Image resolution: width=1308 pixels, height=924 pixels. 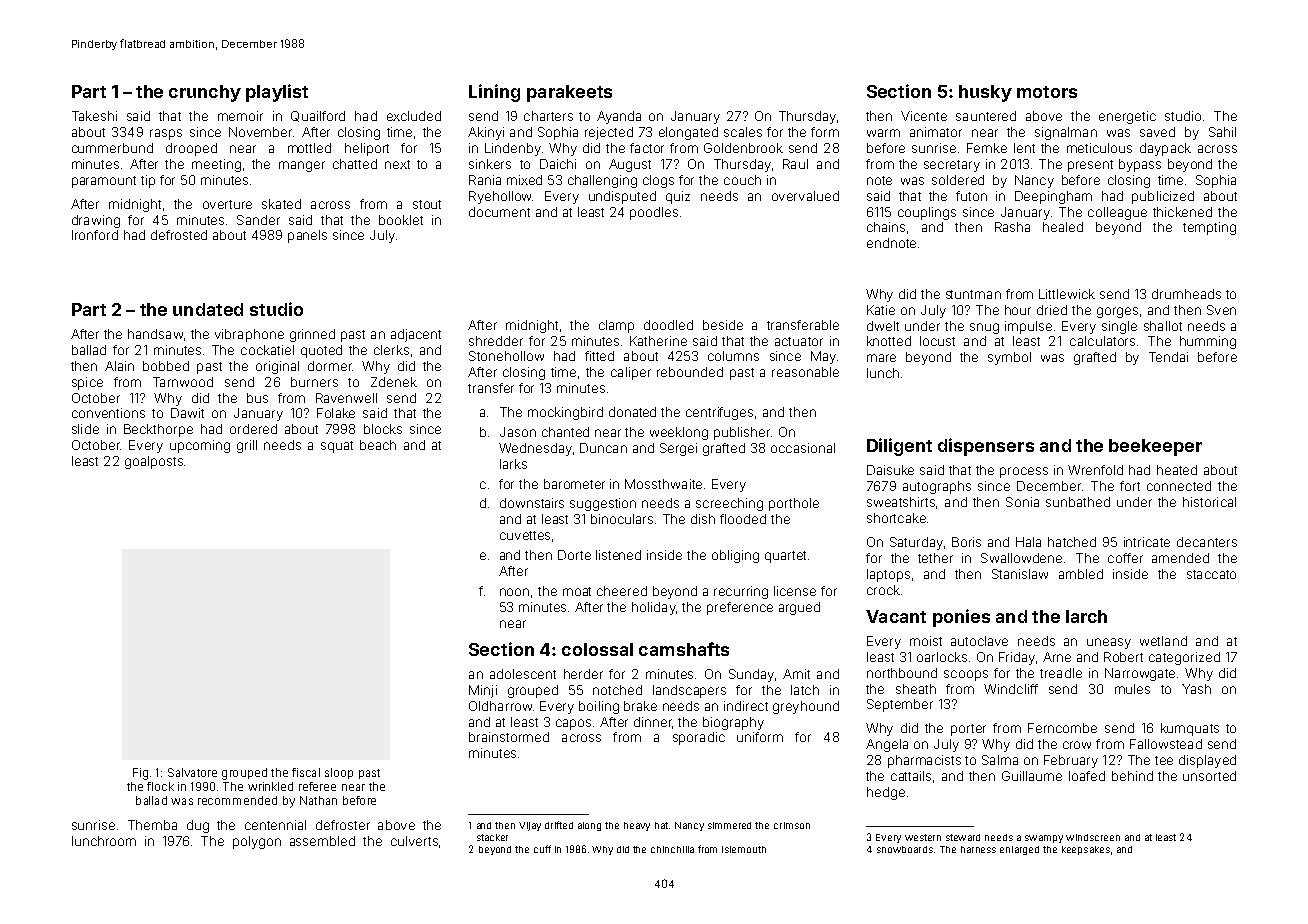 I want to click on original, so click(x=277, y=367).
